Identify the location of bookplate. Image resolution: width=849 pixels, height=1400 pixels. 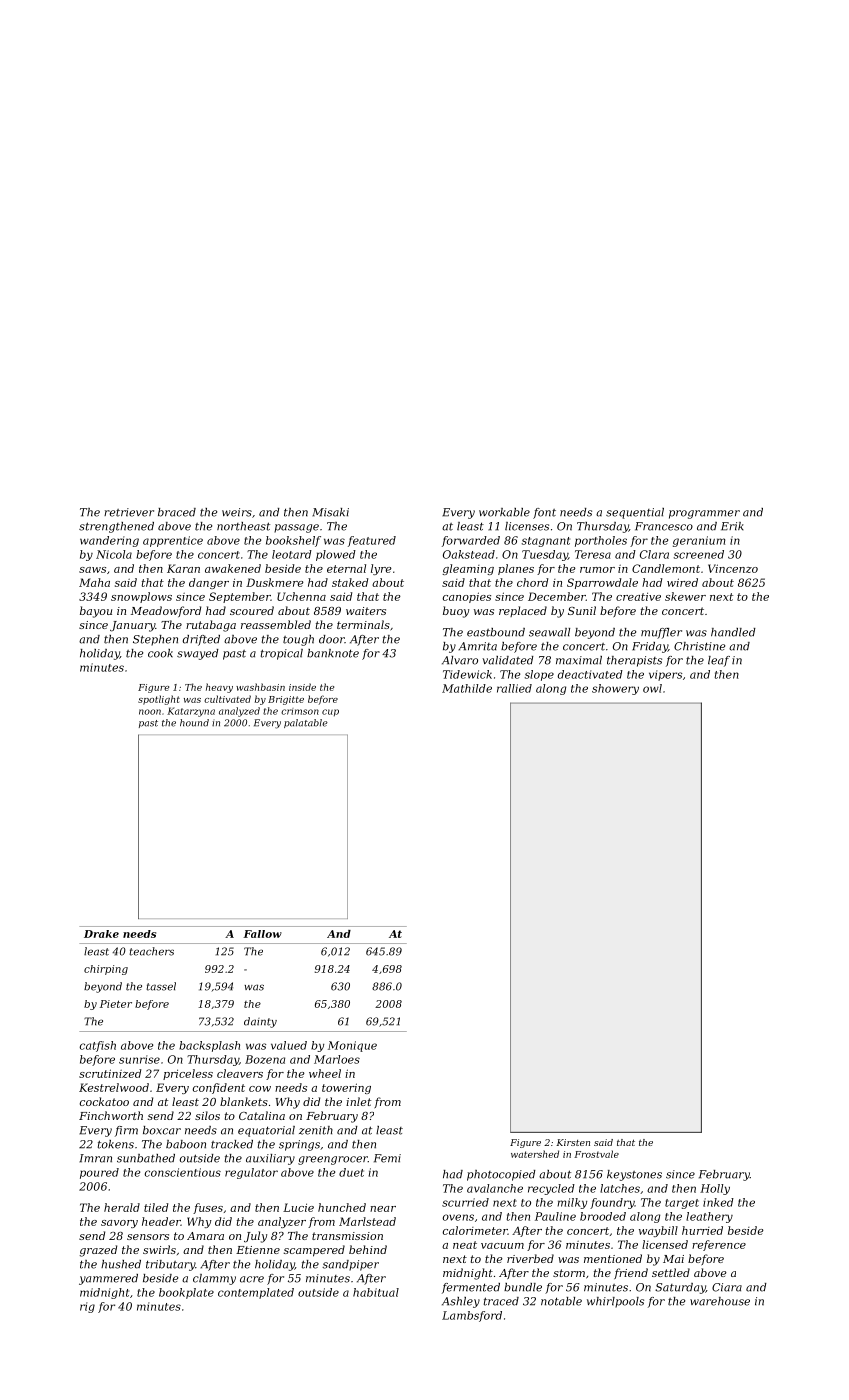
(186, 1293).
